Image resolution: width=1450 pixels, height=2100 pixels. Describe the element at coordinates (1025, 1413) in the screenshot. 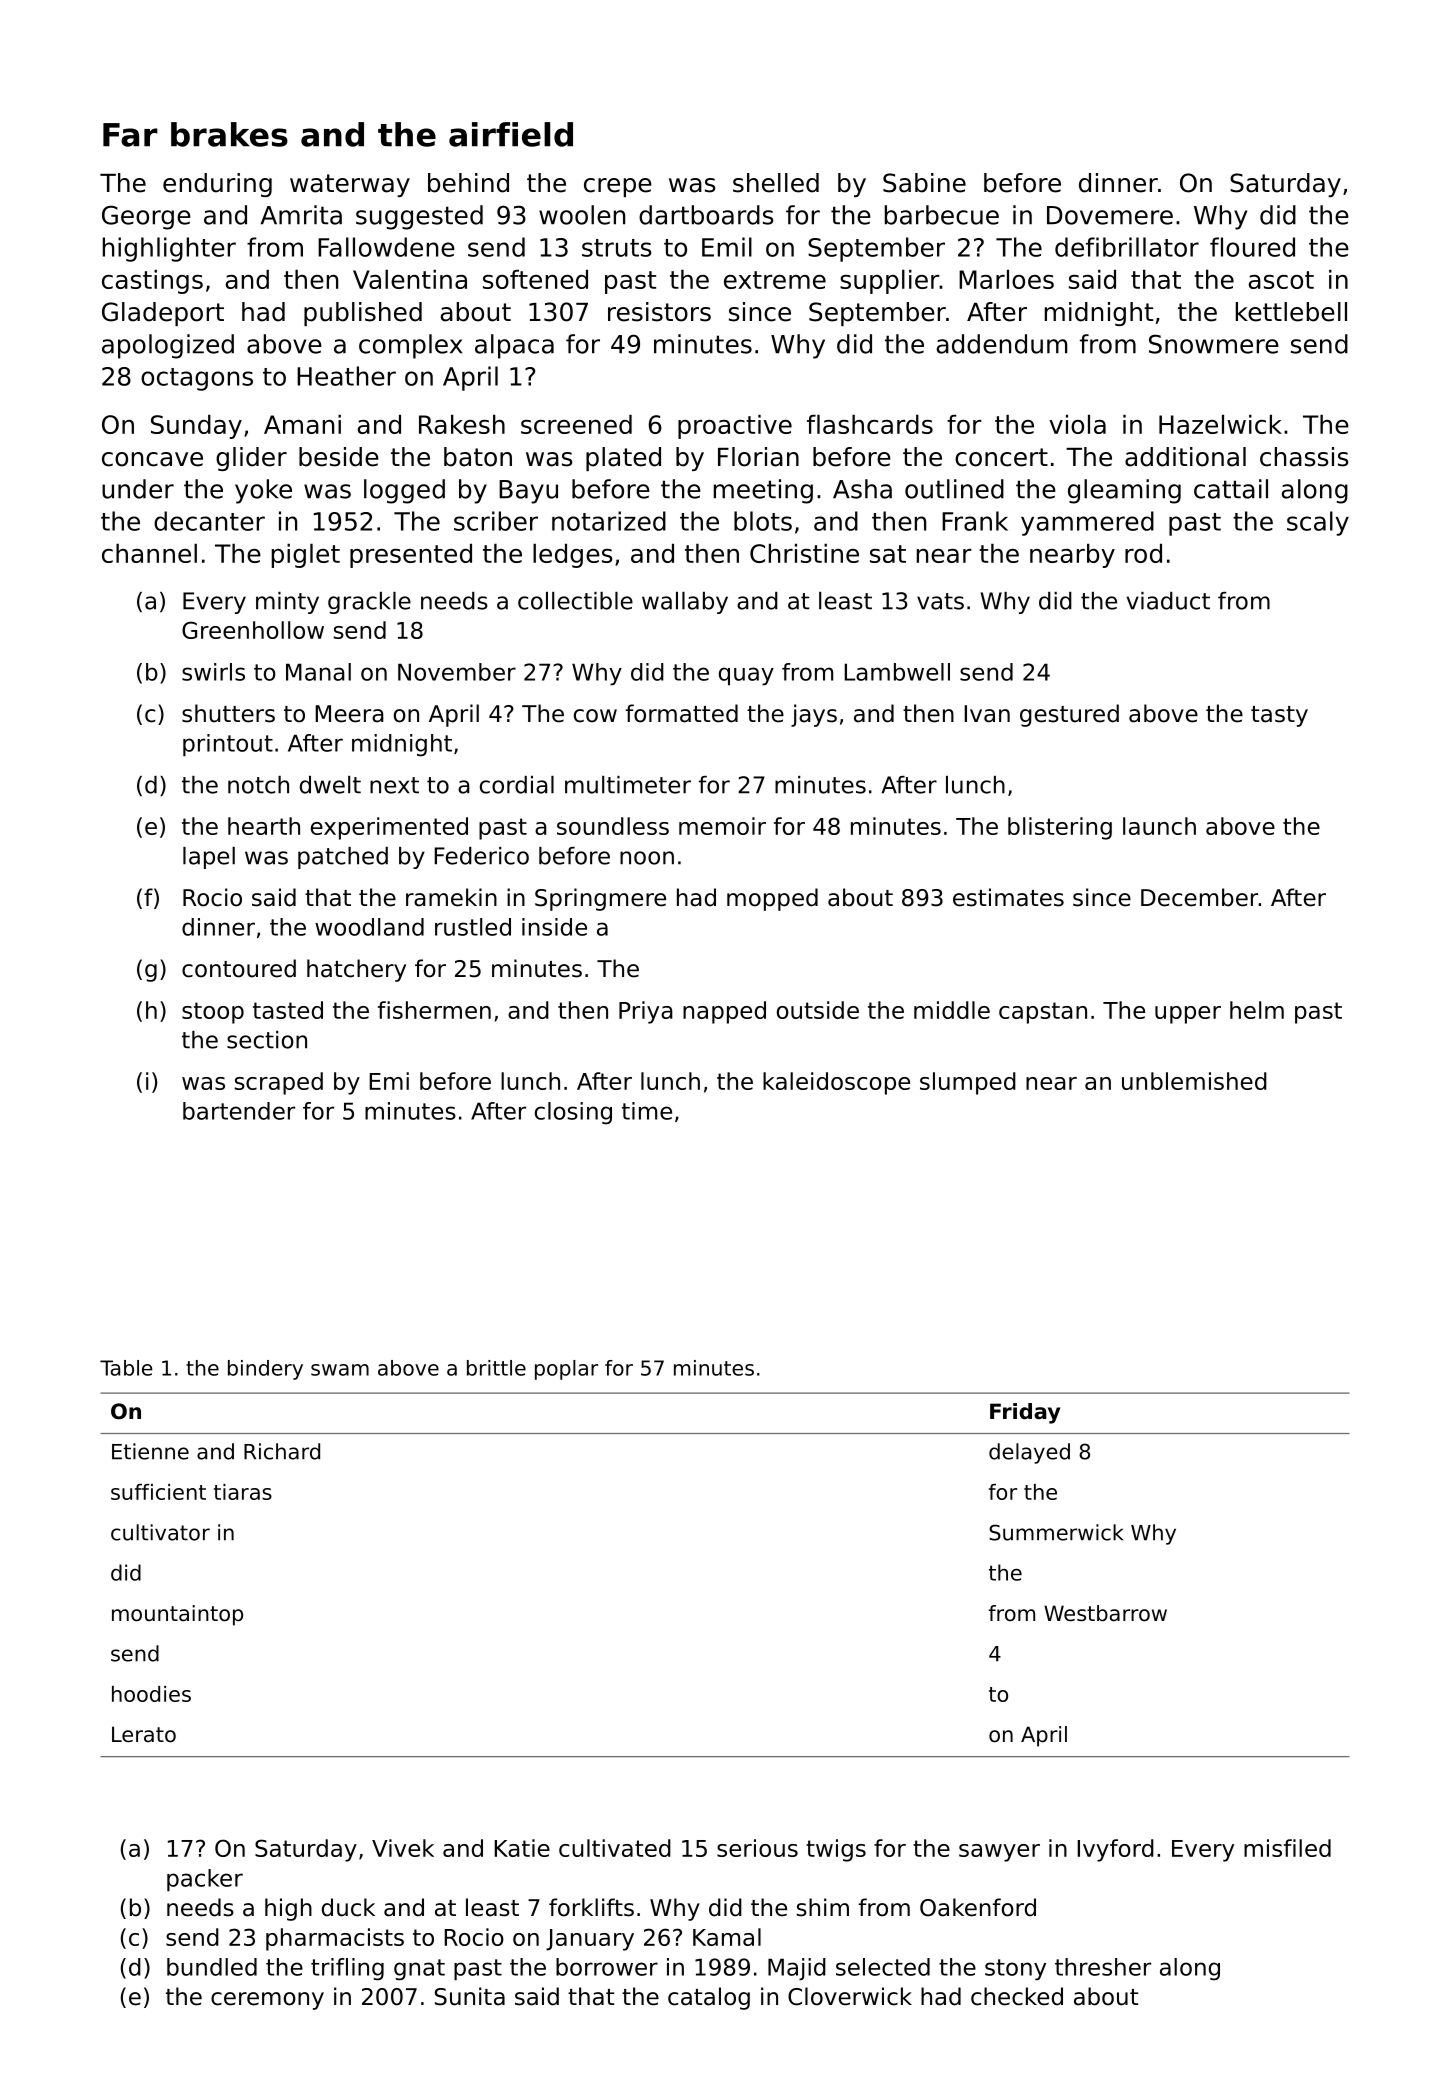

I see `Friday` at that location.
